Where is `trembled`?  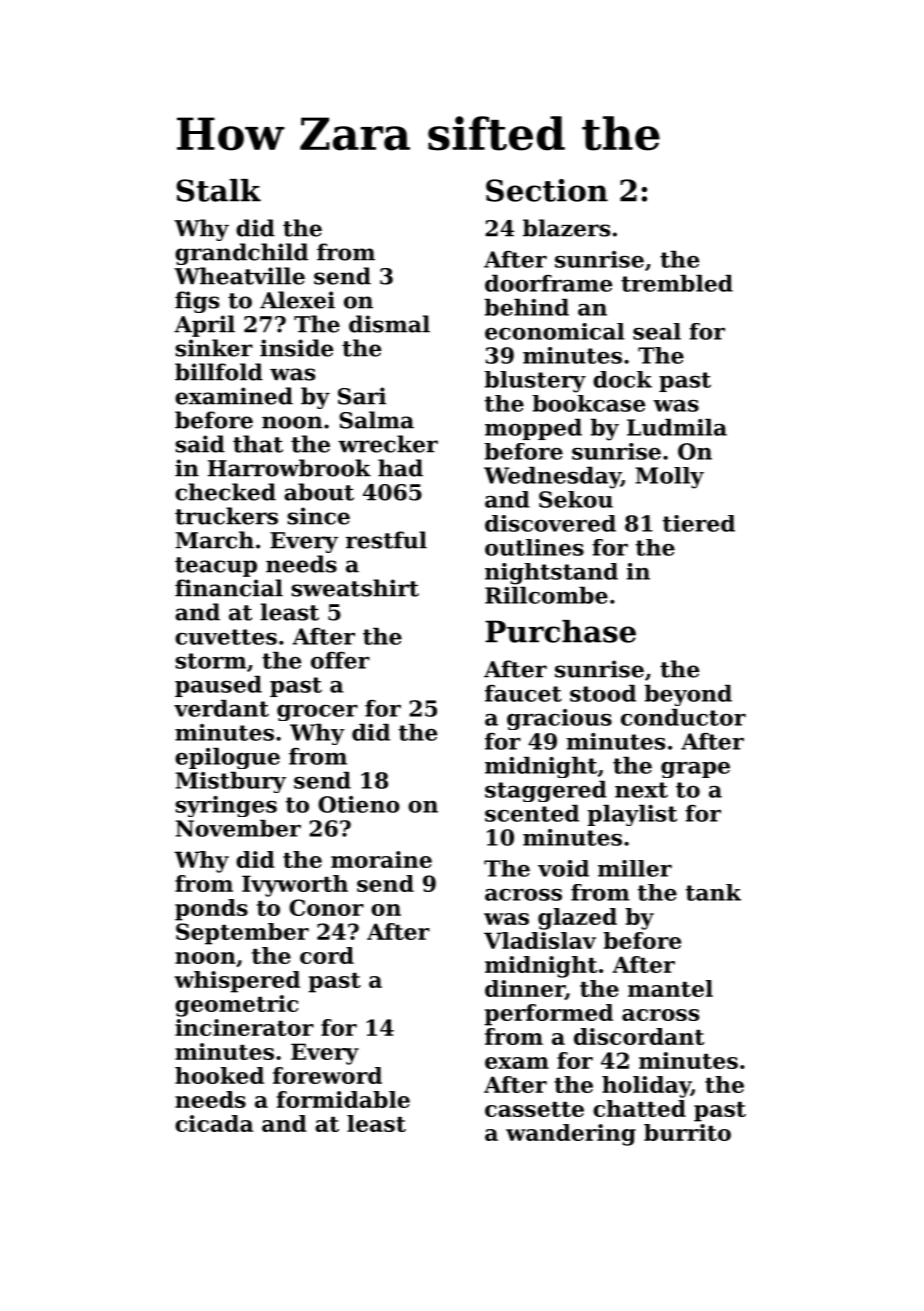 trembled is located at coordinates (677, 283).
